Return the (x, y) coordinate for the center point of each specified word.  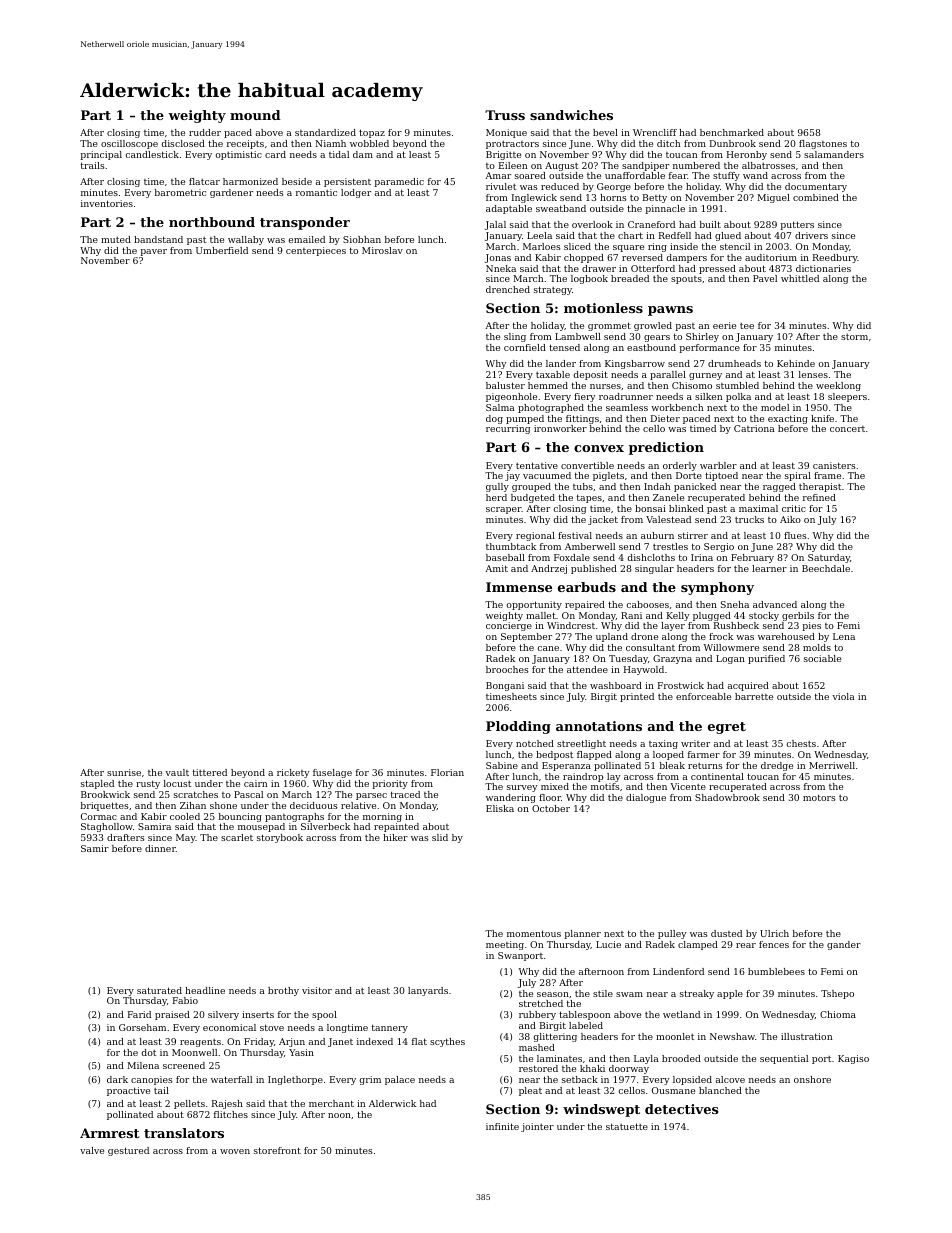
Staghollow (107, 827)
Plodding (518, 727)
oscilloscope (129, 144)
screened (184, 1065)
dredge (777, 766)
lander (561, 363)
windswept (601, 1110)
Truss (505, 115)
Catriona (754, 428)
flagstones (823, 144)
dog (494, 419)
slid (440, 837)
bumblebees (776, 971)
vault (177, 772)
